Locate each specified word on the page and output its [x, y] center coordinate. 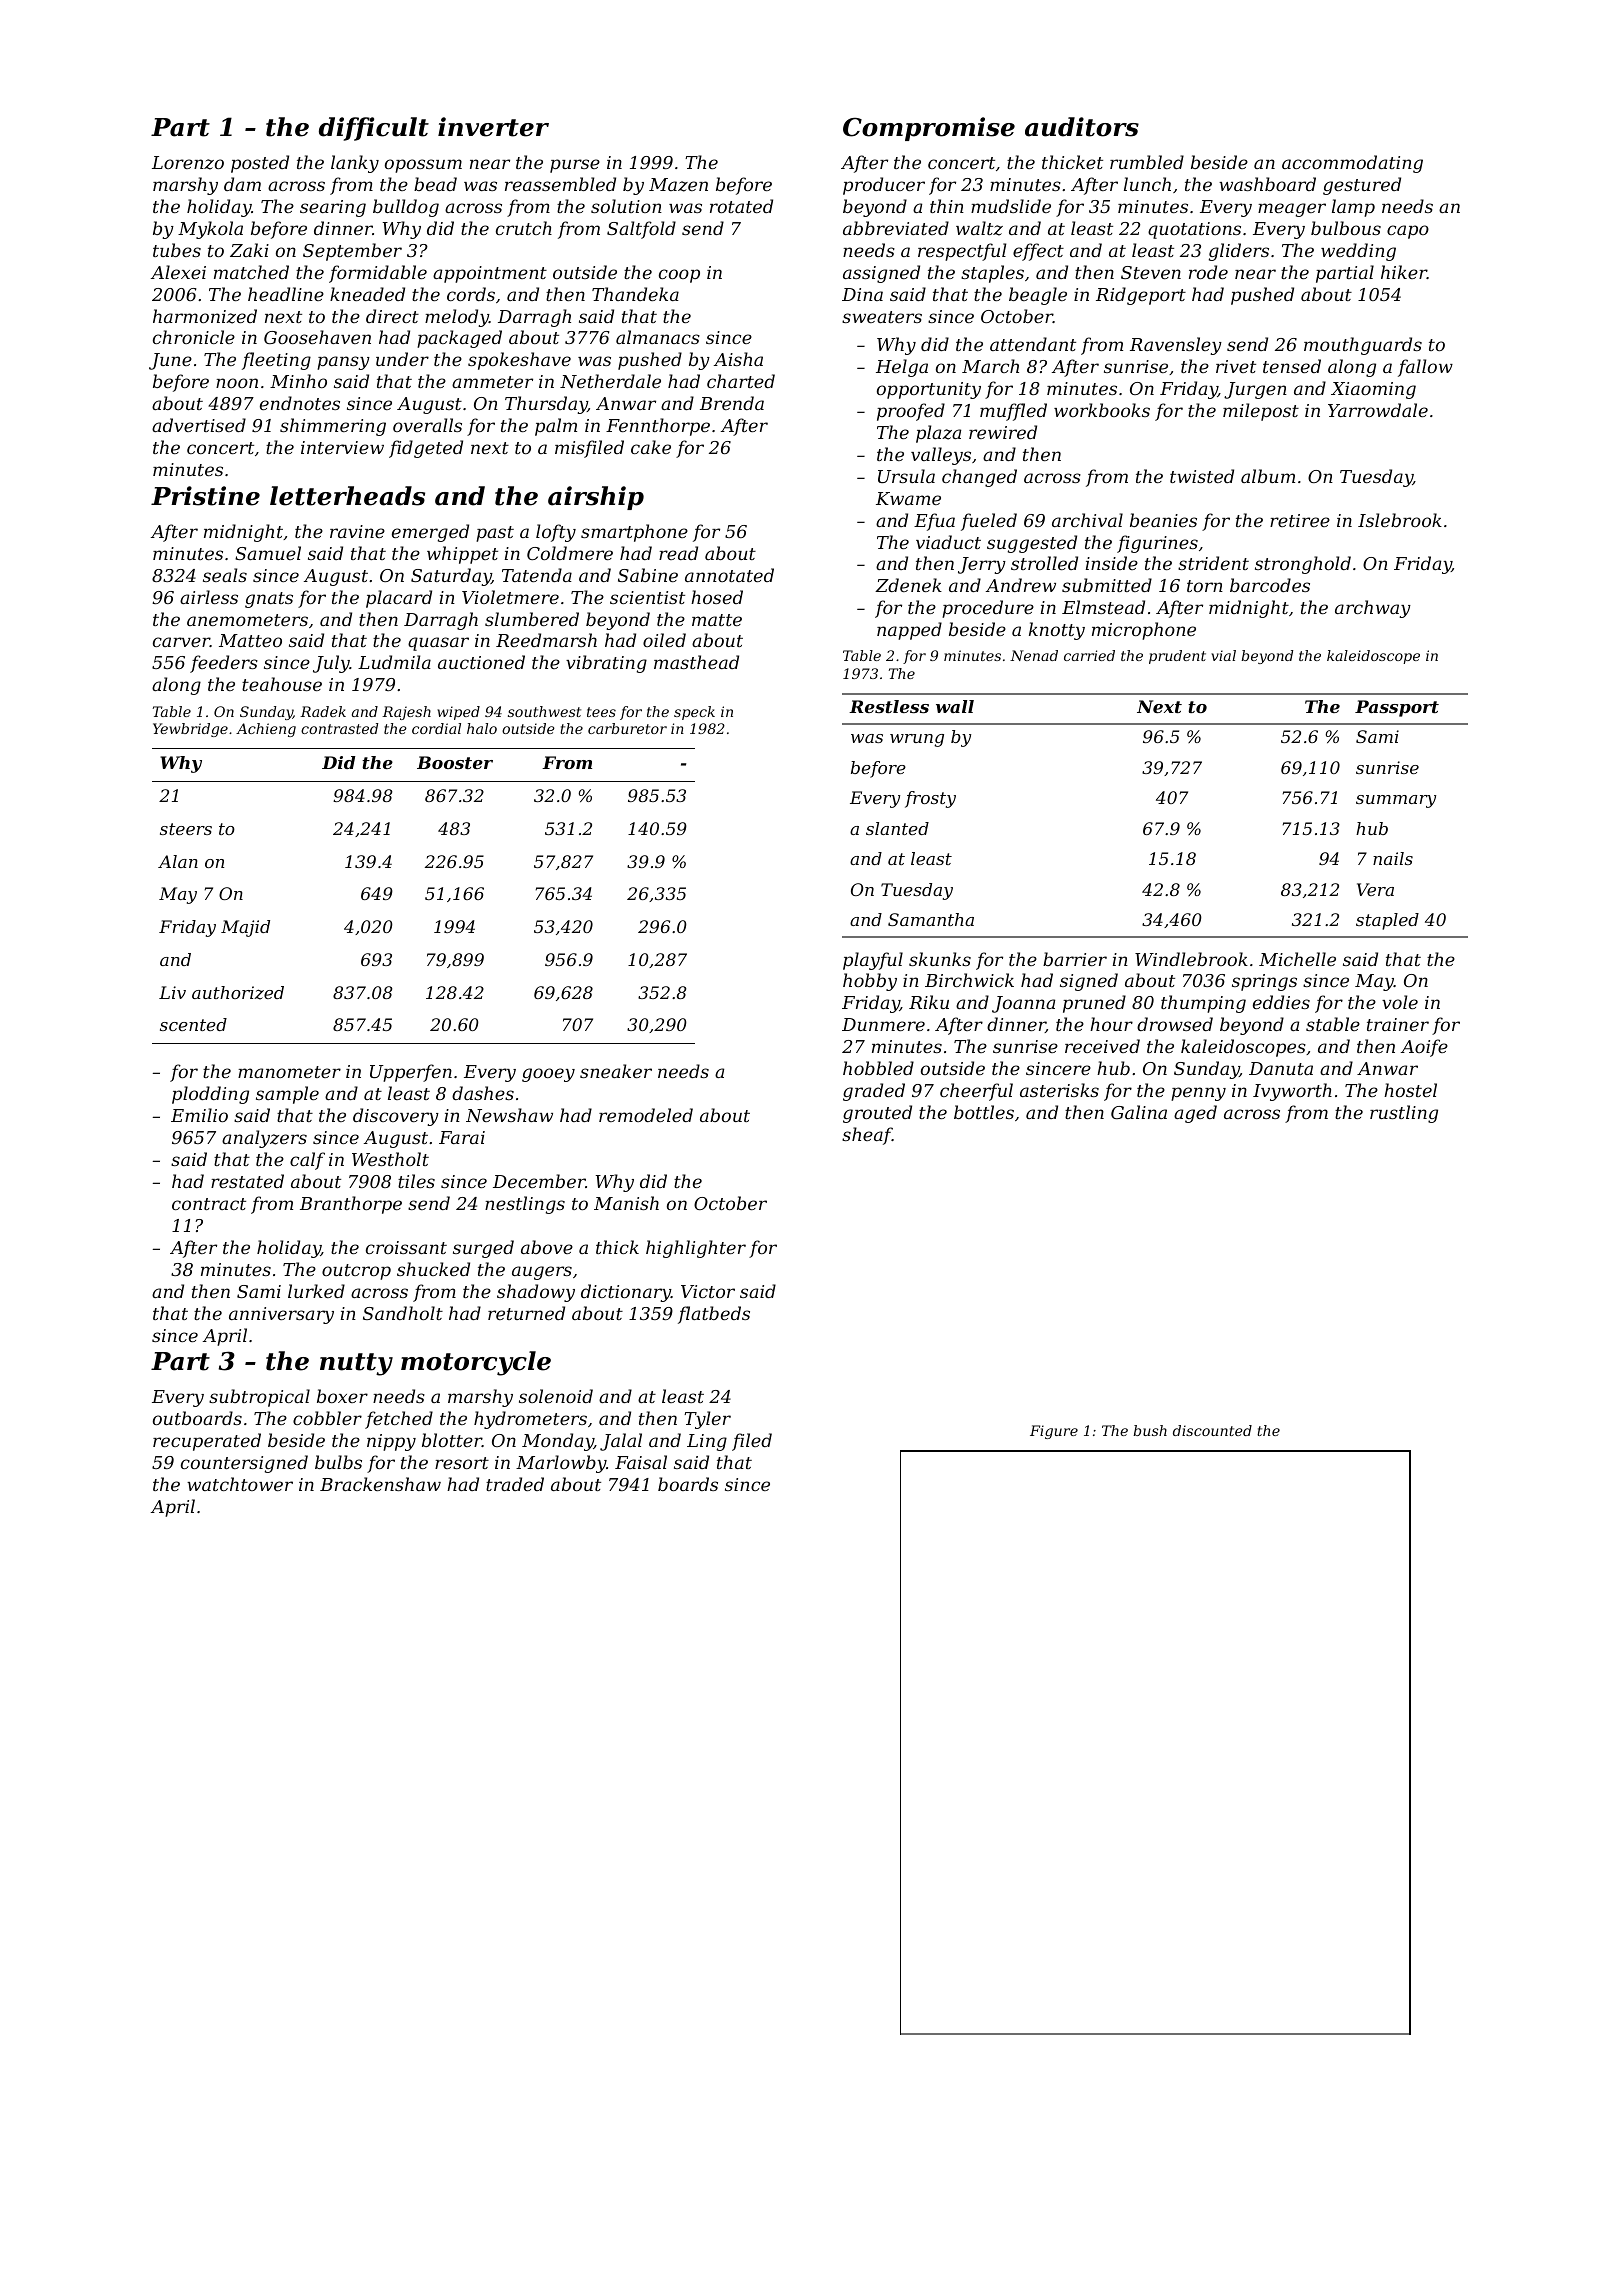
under [402, 359]
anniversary [281, 1315]
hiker [1404, 272]
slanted [897, 828]
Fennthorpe [658, 427]
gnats [269, 600]
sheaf [867, 1136]
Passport [1397, 708]
